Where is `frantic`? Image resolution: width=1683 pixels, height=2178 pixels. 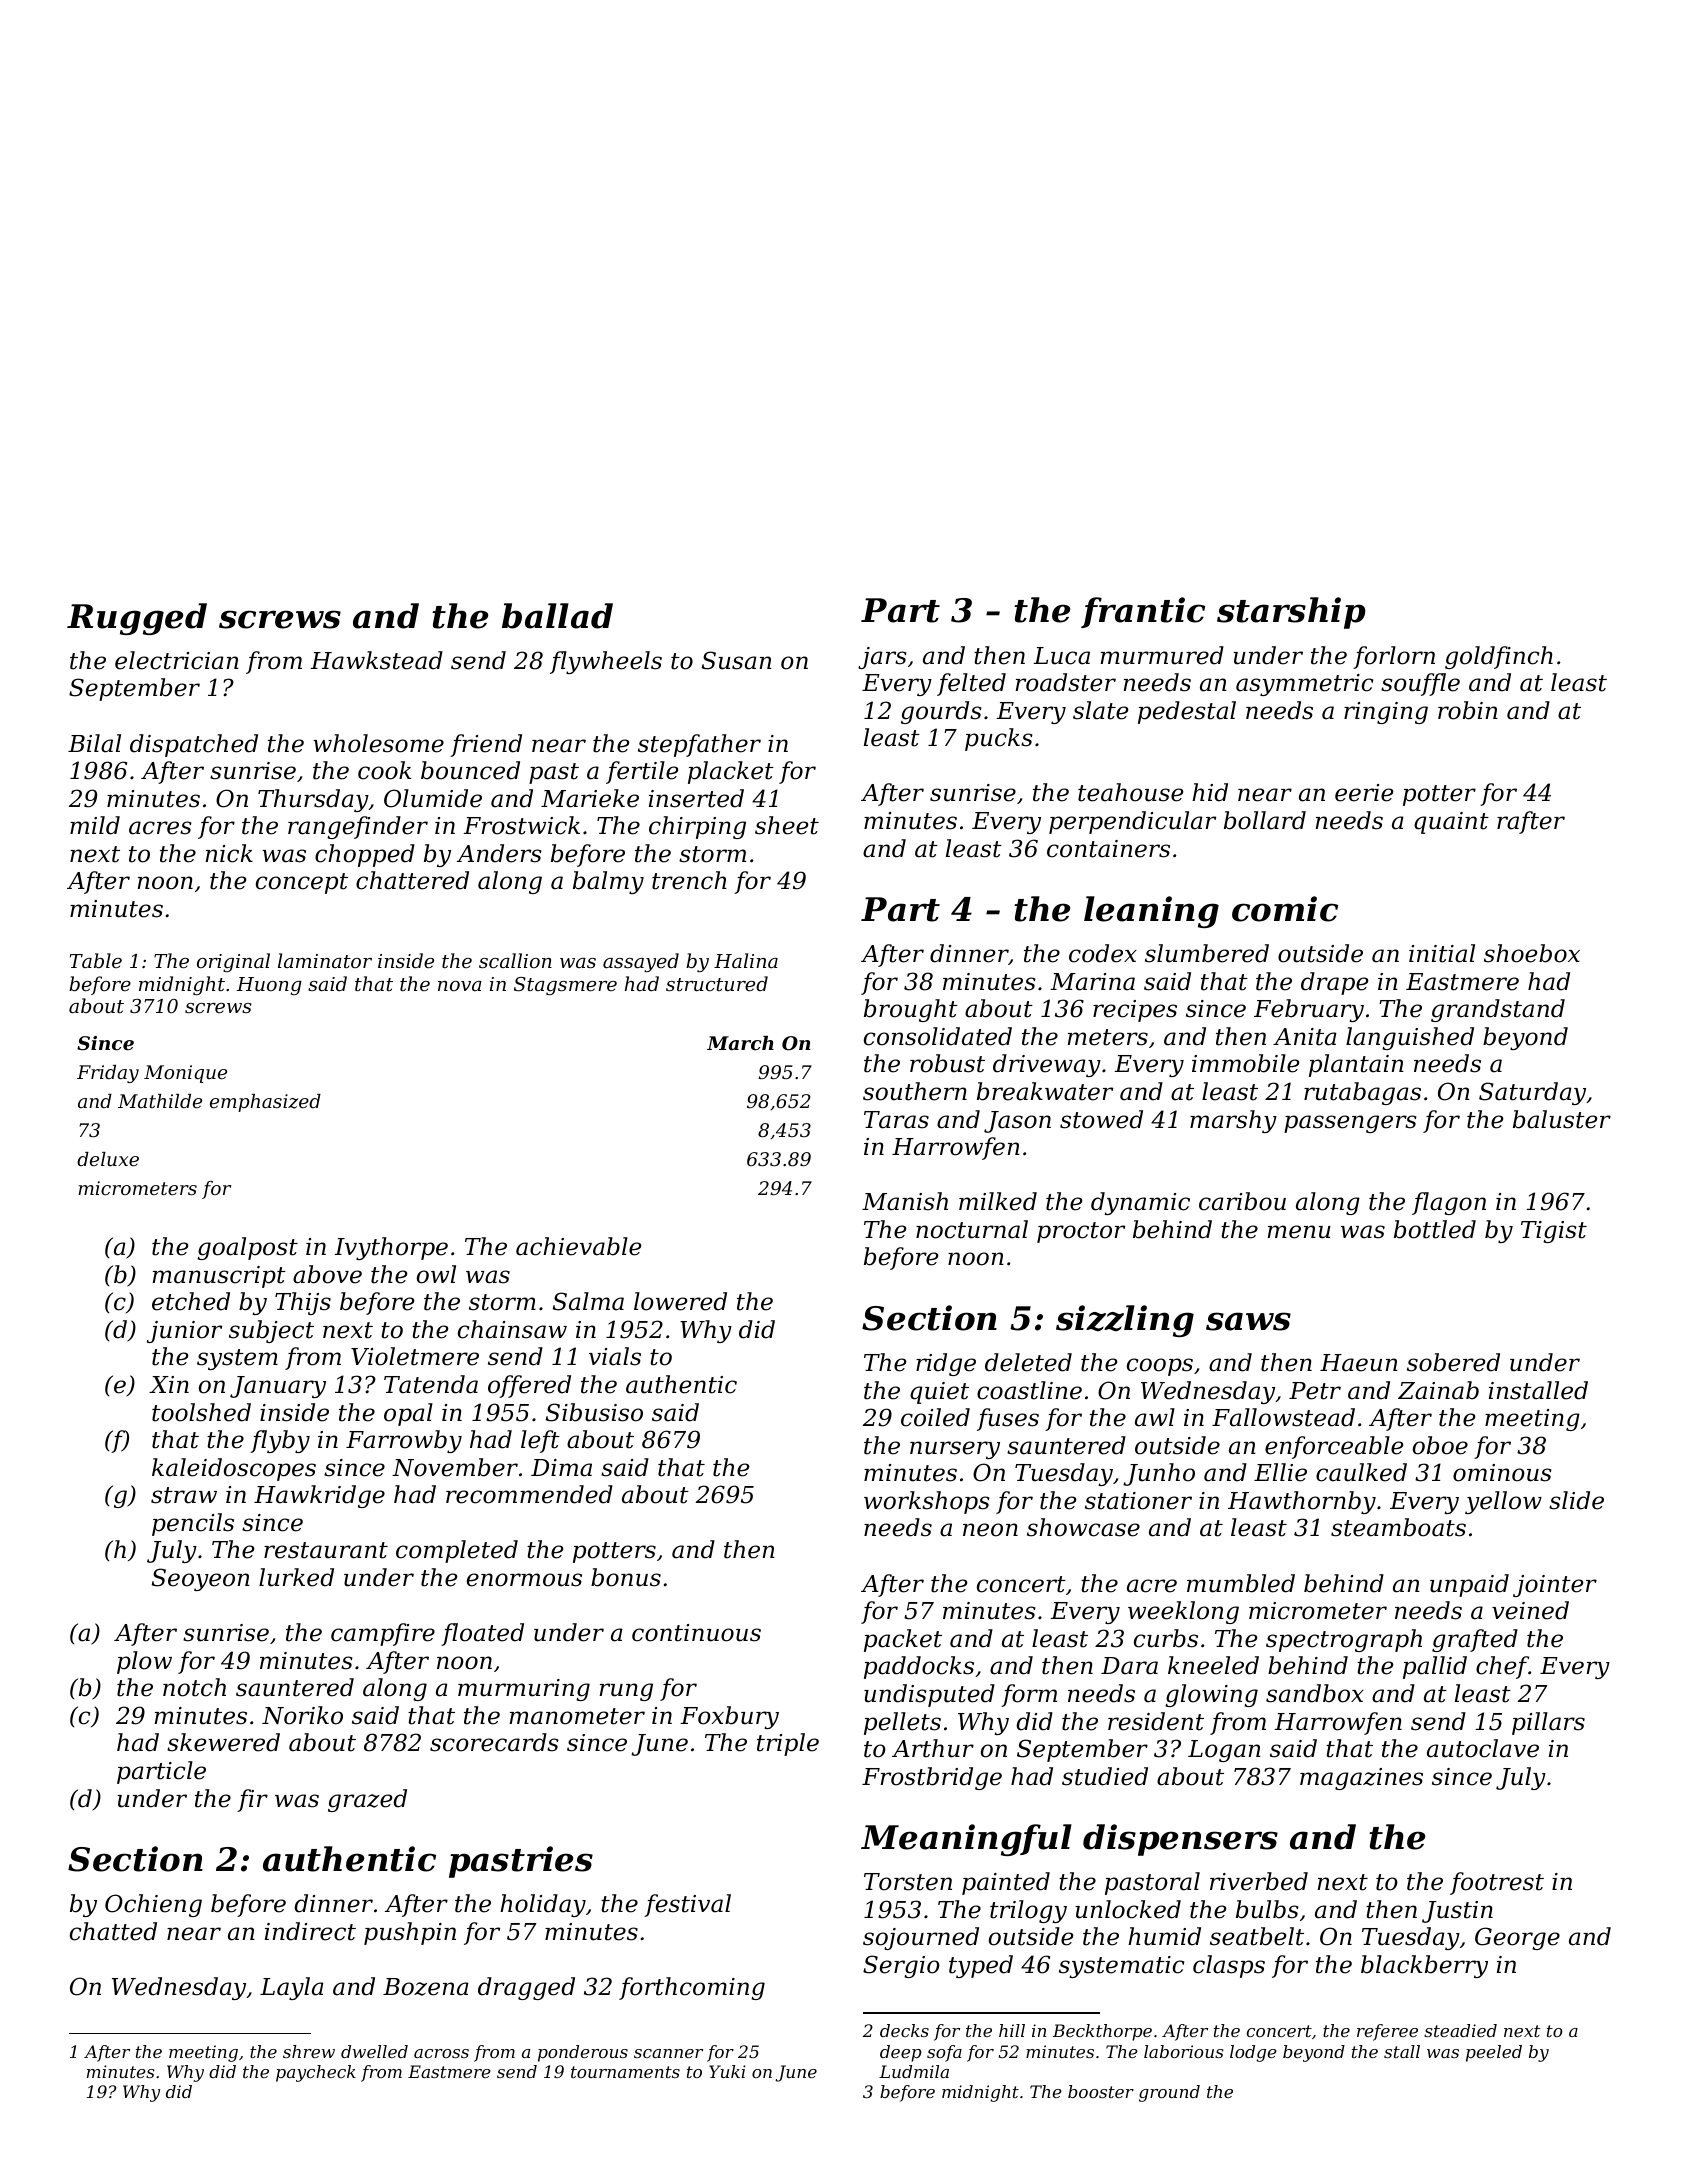
frantic is located at coordinates (1143, 612).
